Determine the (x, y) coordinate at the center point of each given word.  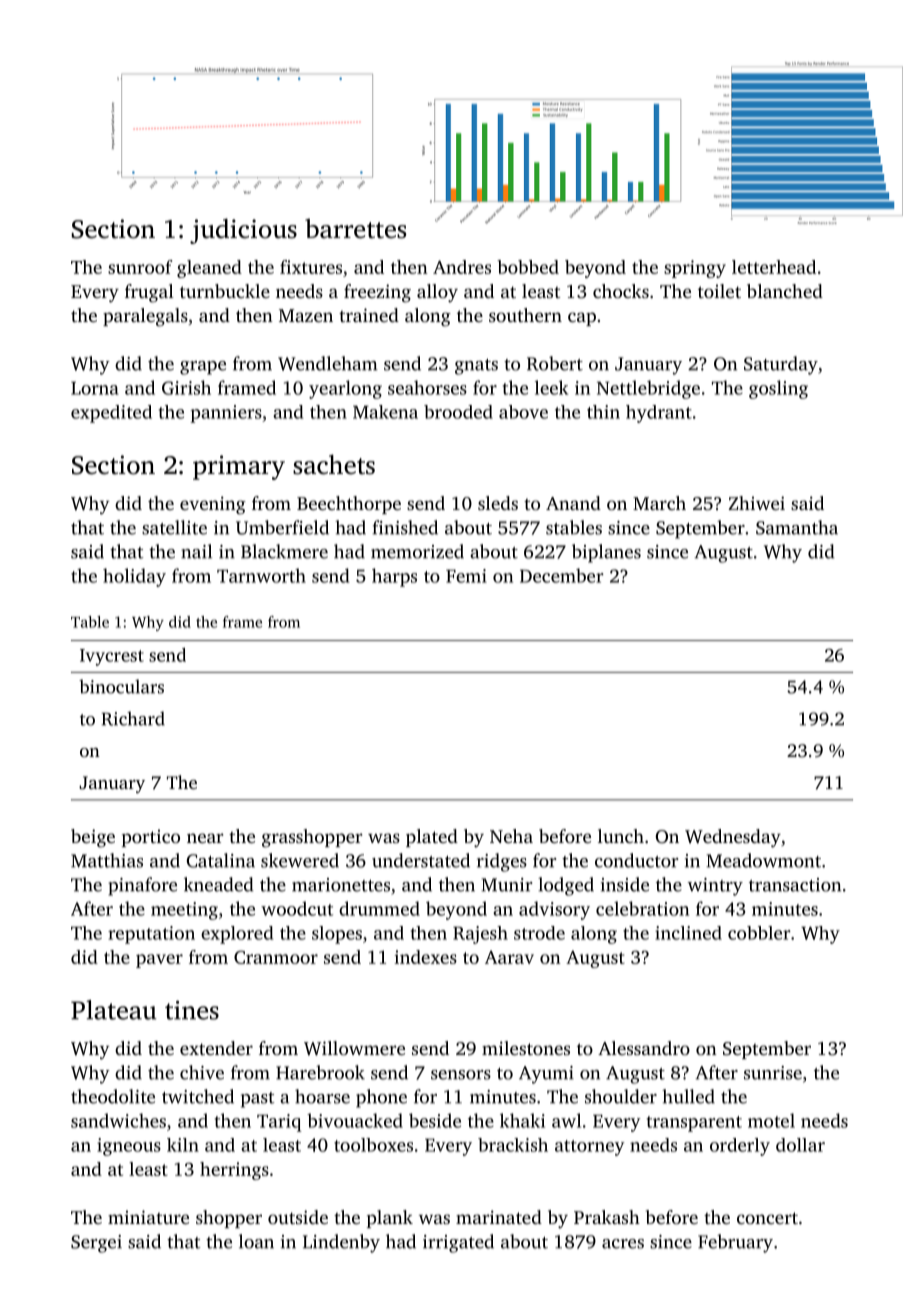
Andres (462, 267)
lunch (621, 836)
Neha (511, 836)
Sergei (96, 1244)
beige (93, 838)
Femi (466, 576)
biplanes (606, 553)
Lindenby (341, 1243)
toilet (719, 291)
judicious (243, 231)
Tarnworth (261, 575)
